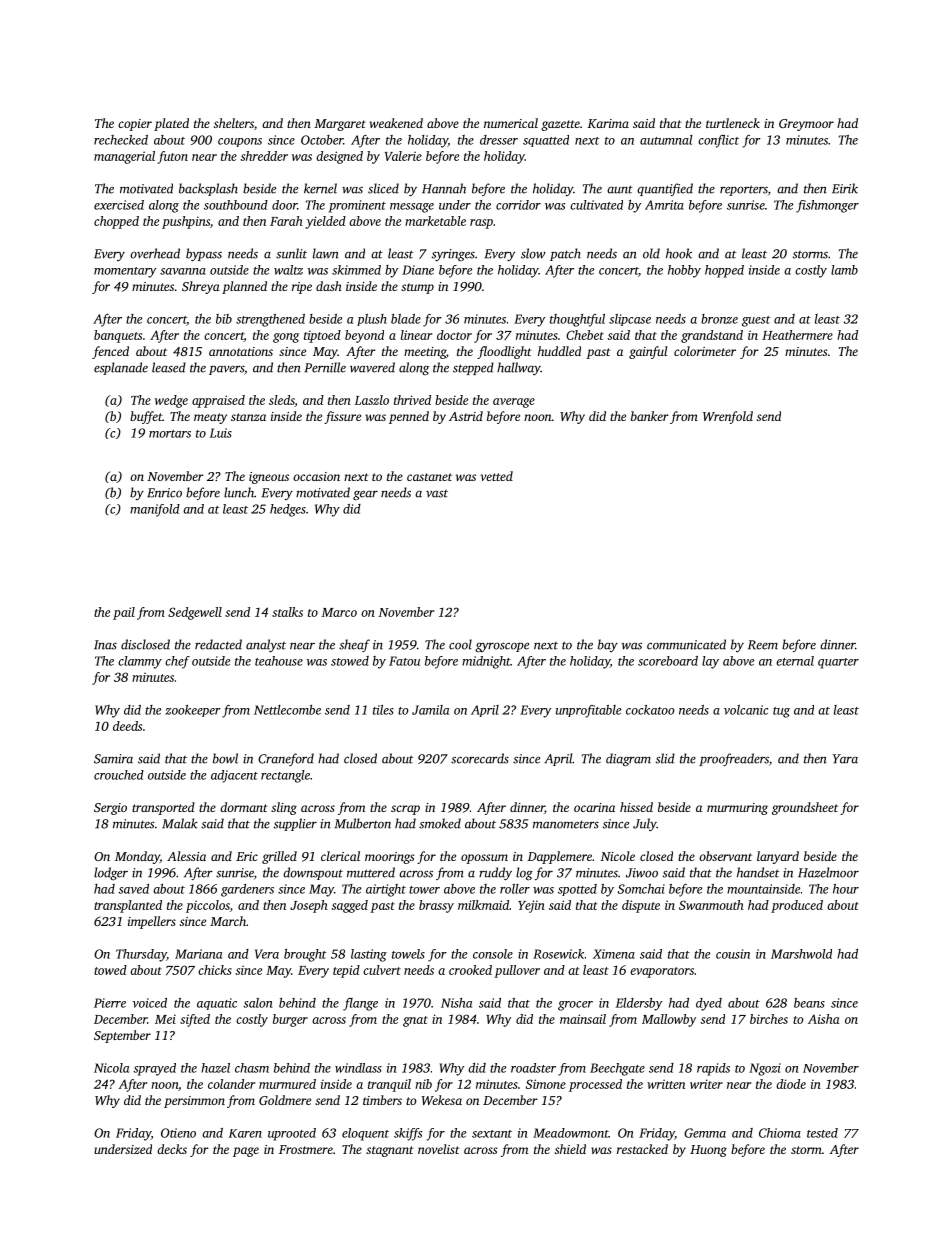  What do you see at coordinates (570, 1149) in the screenshot?
I see `shield` at bounding box center [570, 1149].
